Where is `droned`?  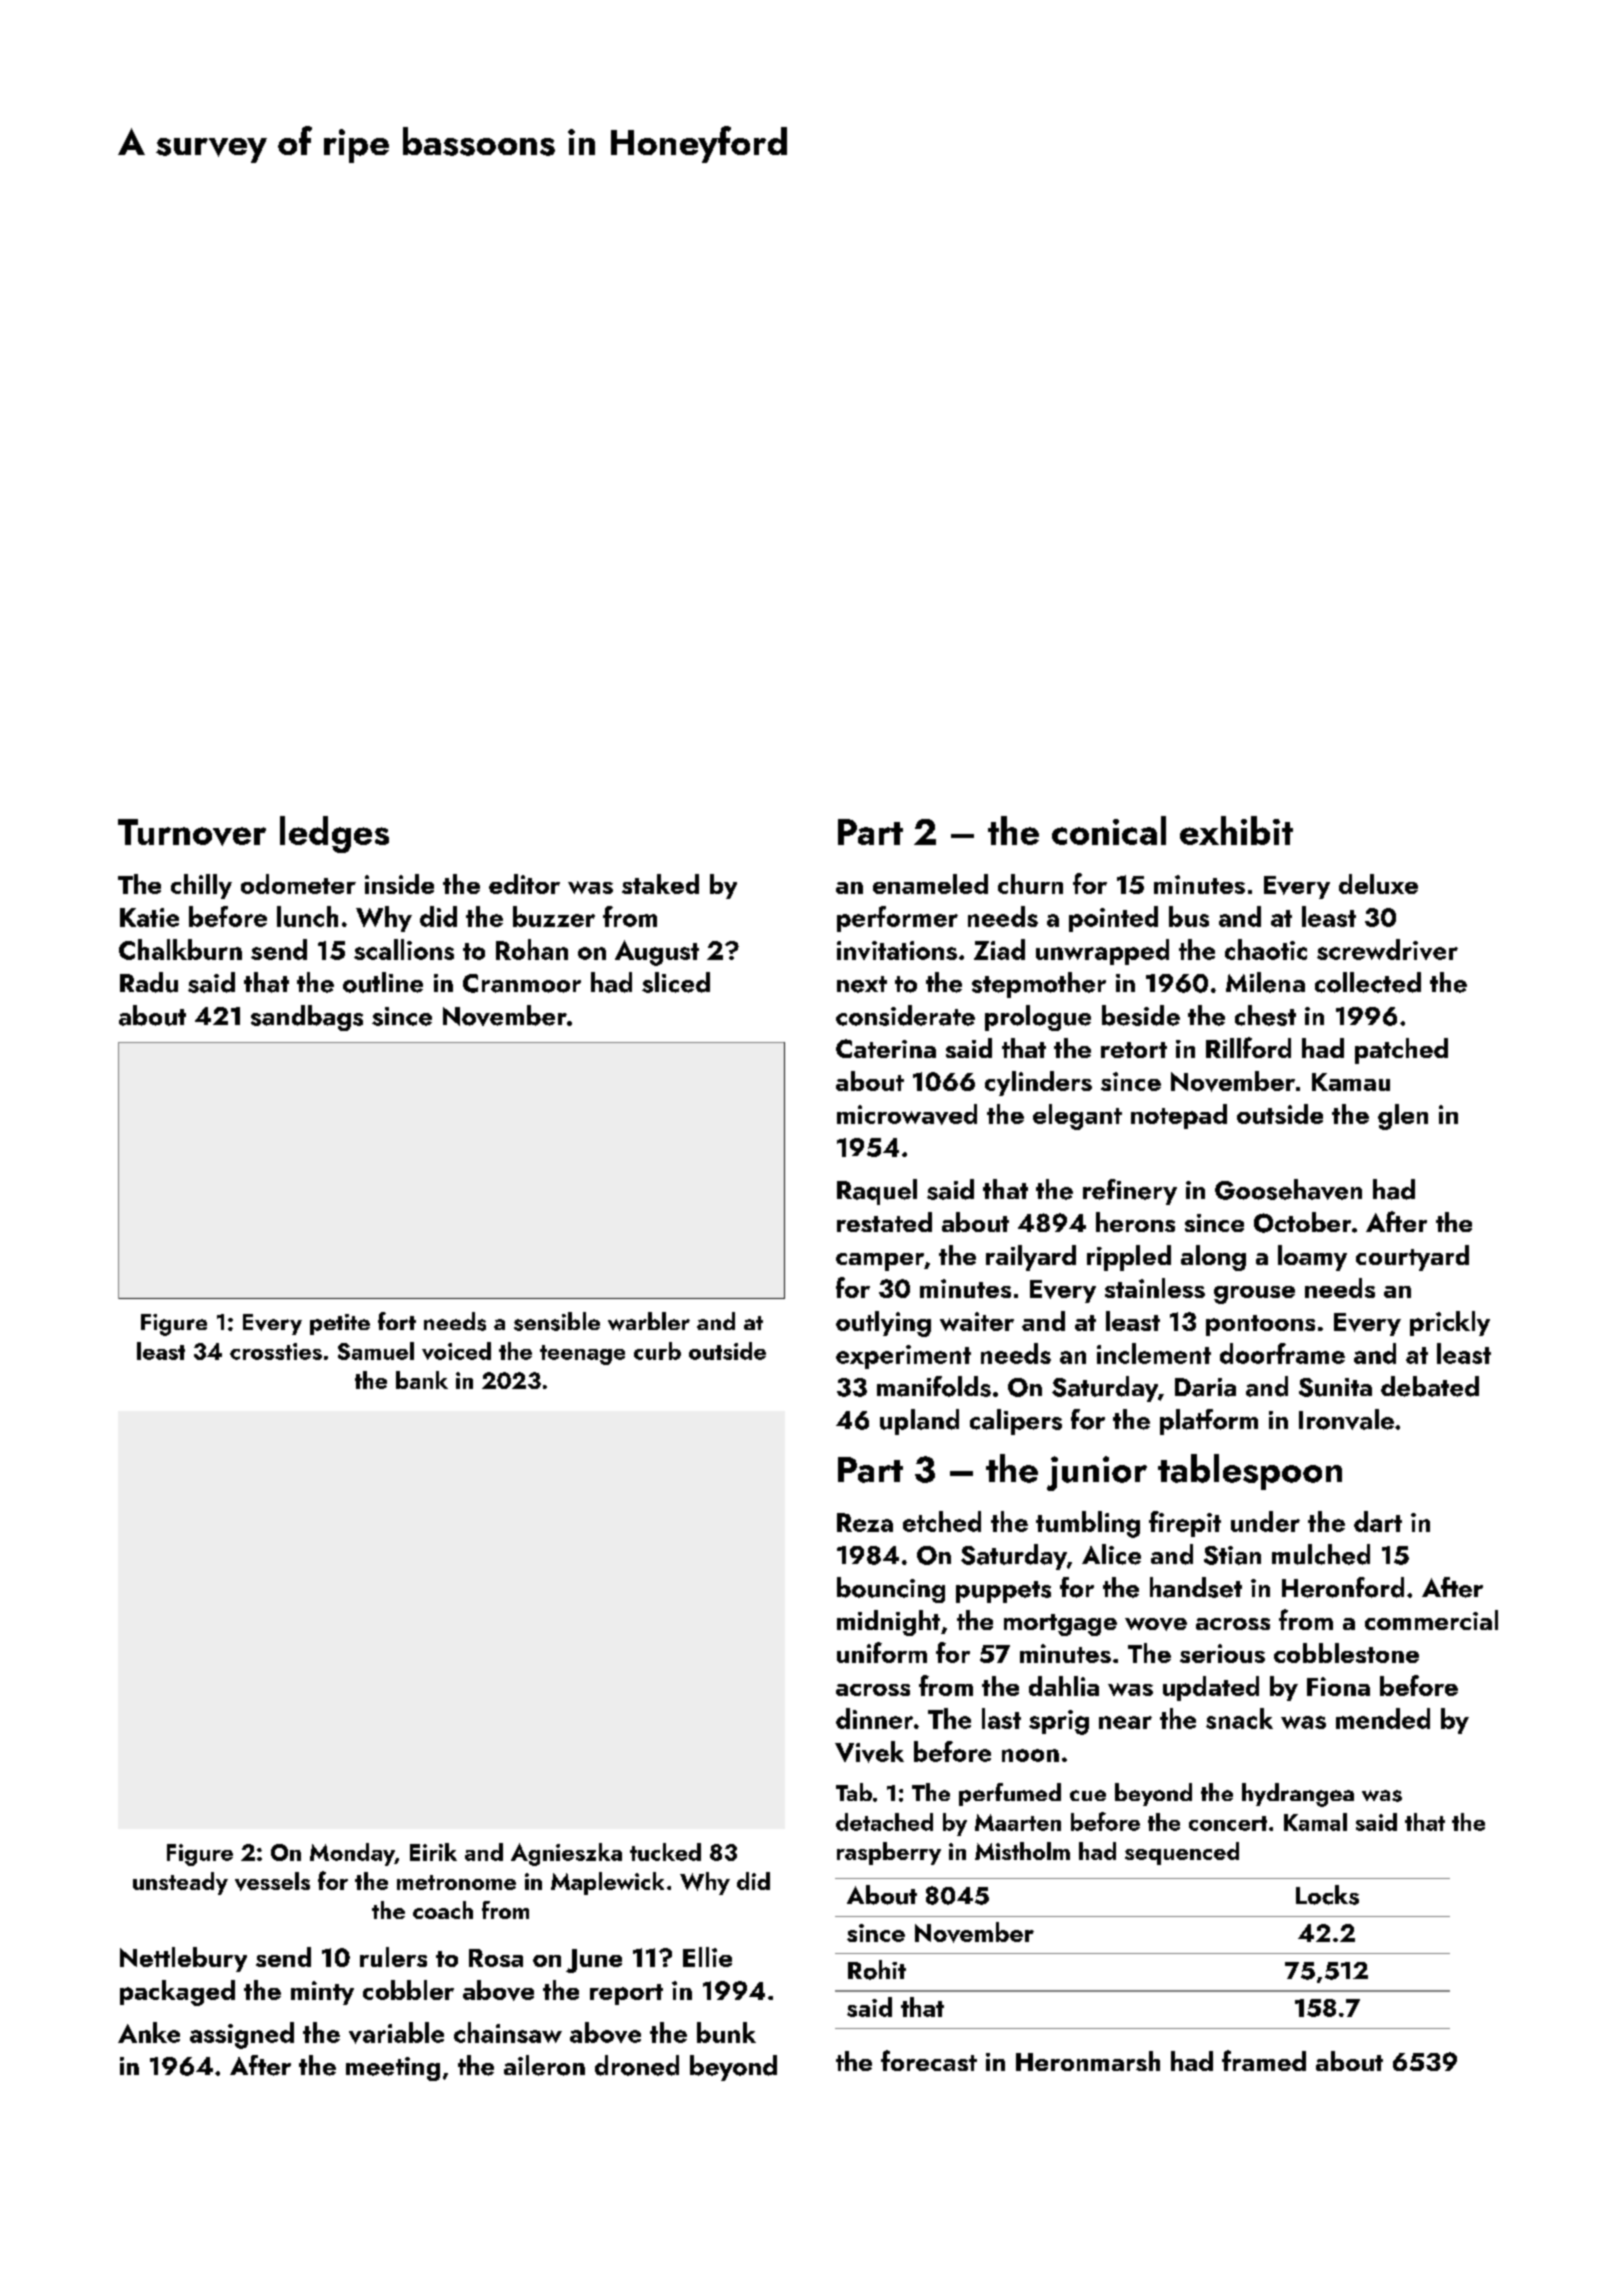
droned is located at coordinates (637, 2065).
